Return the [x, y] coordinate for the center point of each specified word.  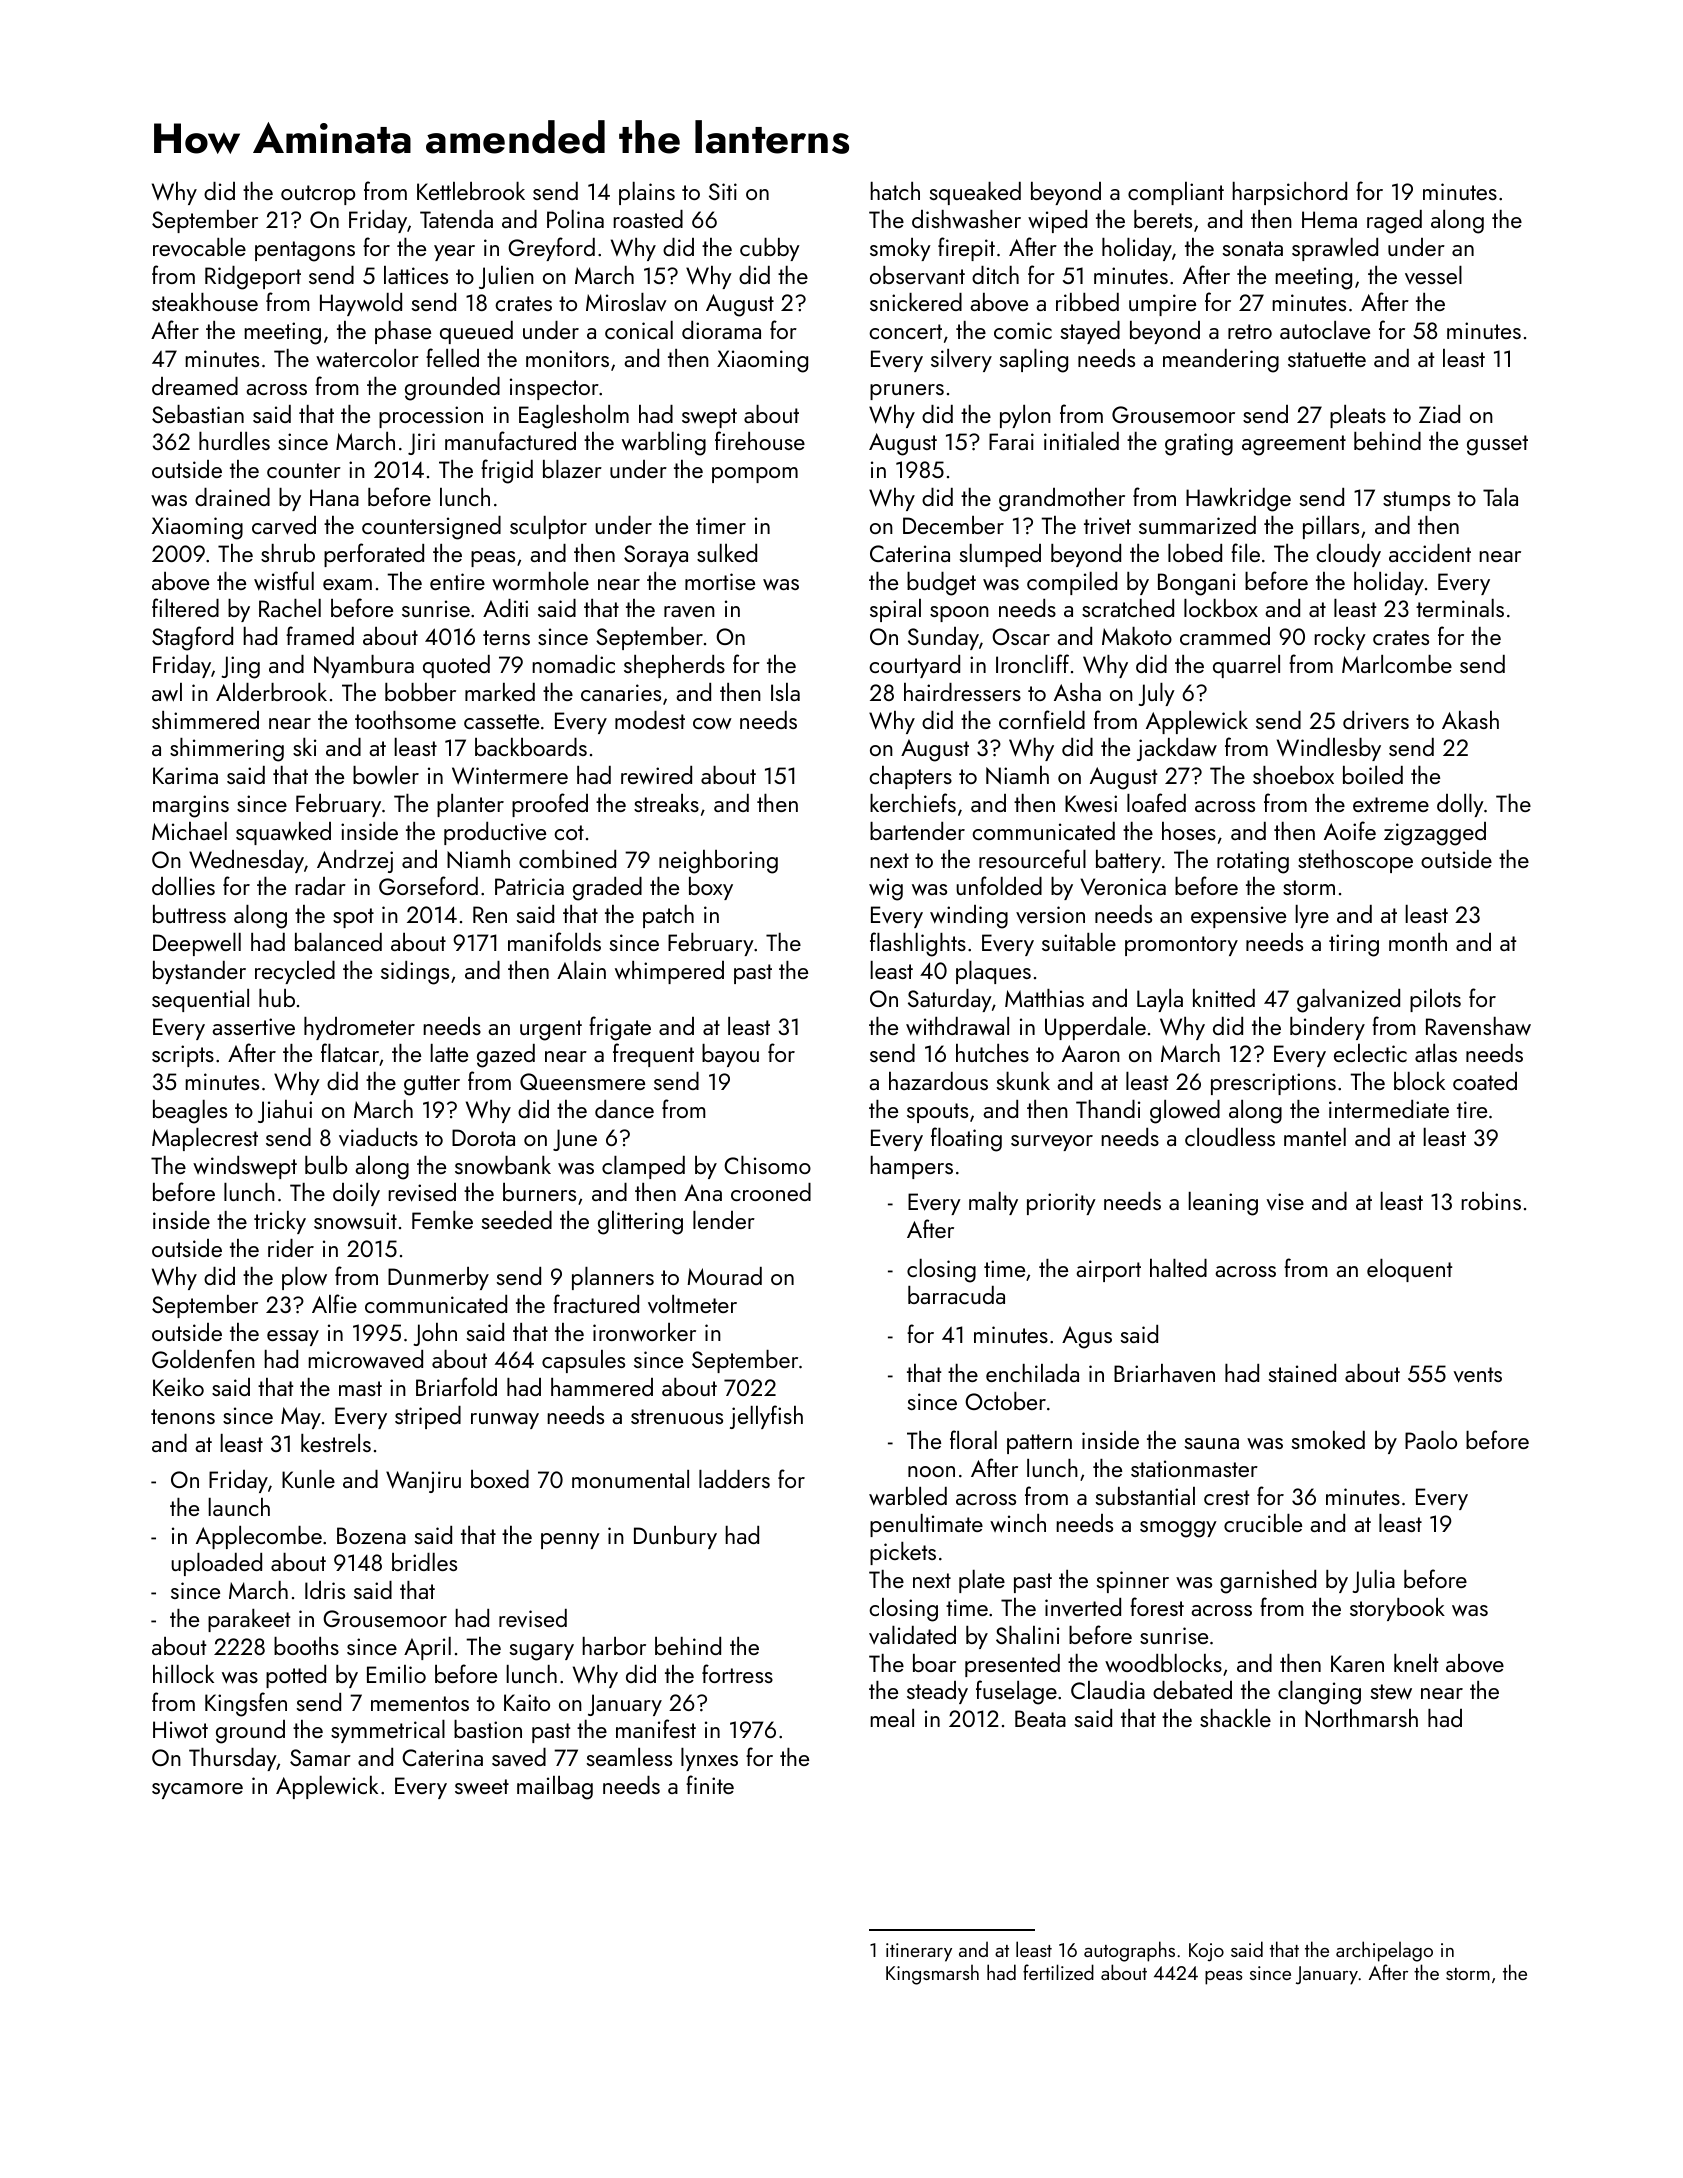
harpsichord [1289, 193]
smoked [1328, 1440]
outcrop [318, 195]
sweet [482, 1787]
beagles [190, 1112]
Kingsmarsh [932, 1975]
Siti [723, 191]
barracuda [956, 1295]
